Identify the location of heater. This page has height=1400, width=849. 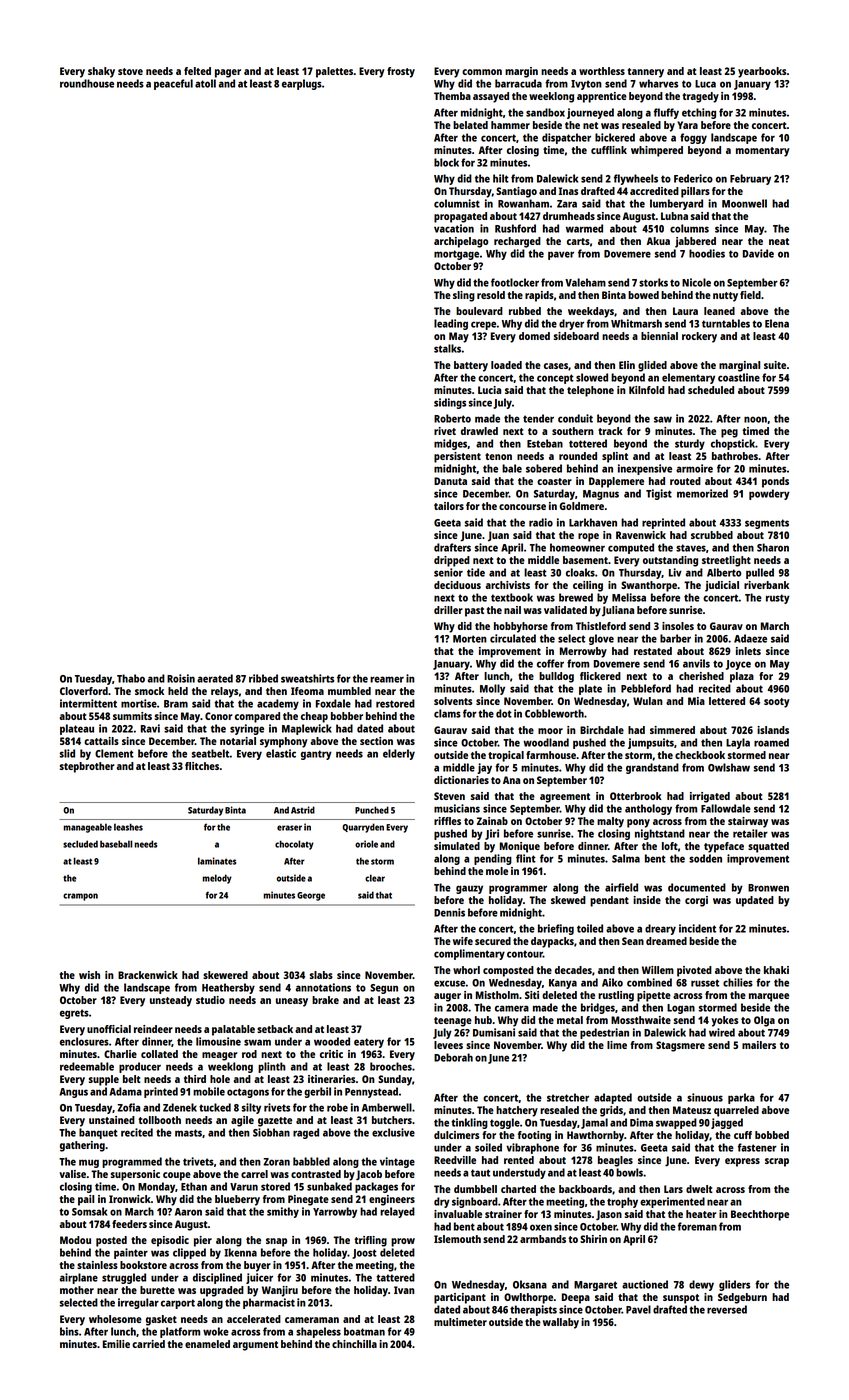
(701, 1214).
